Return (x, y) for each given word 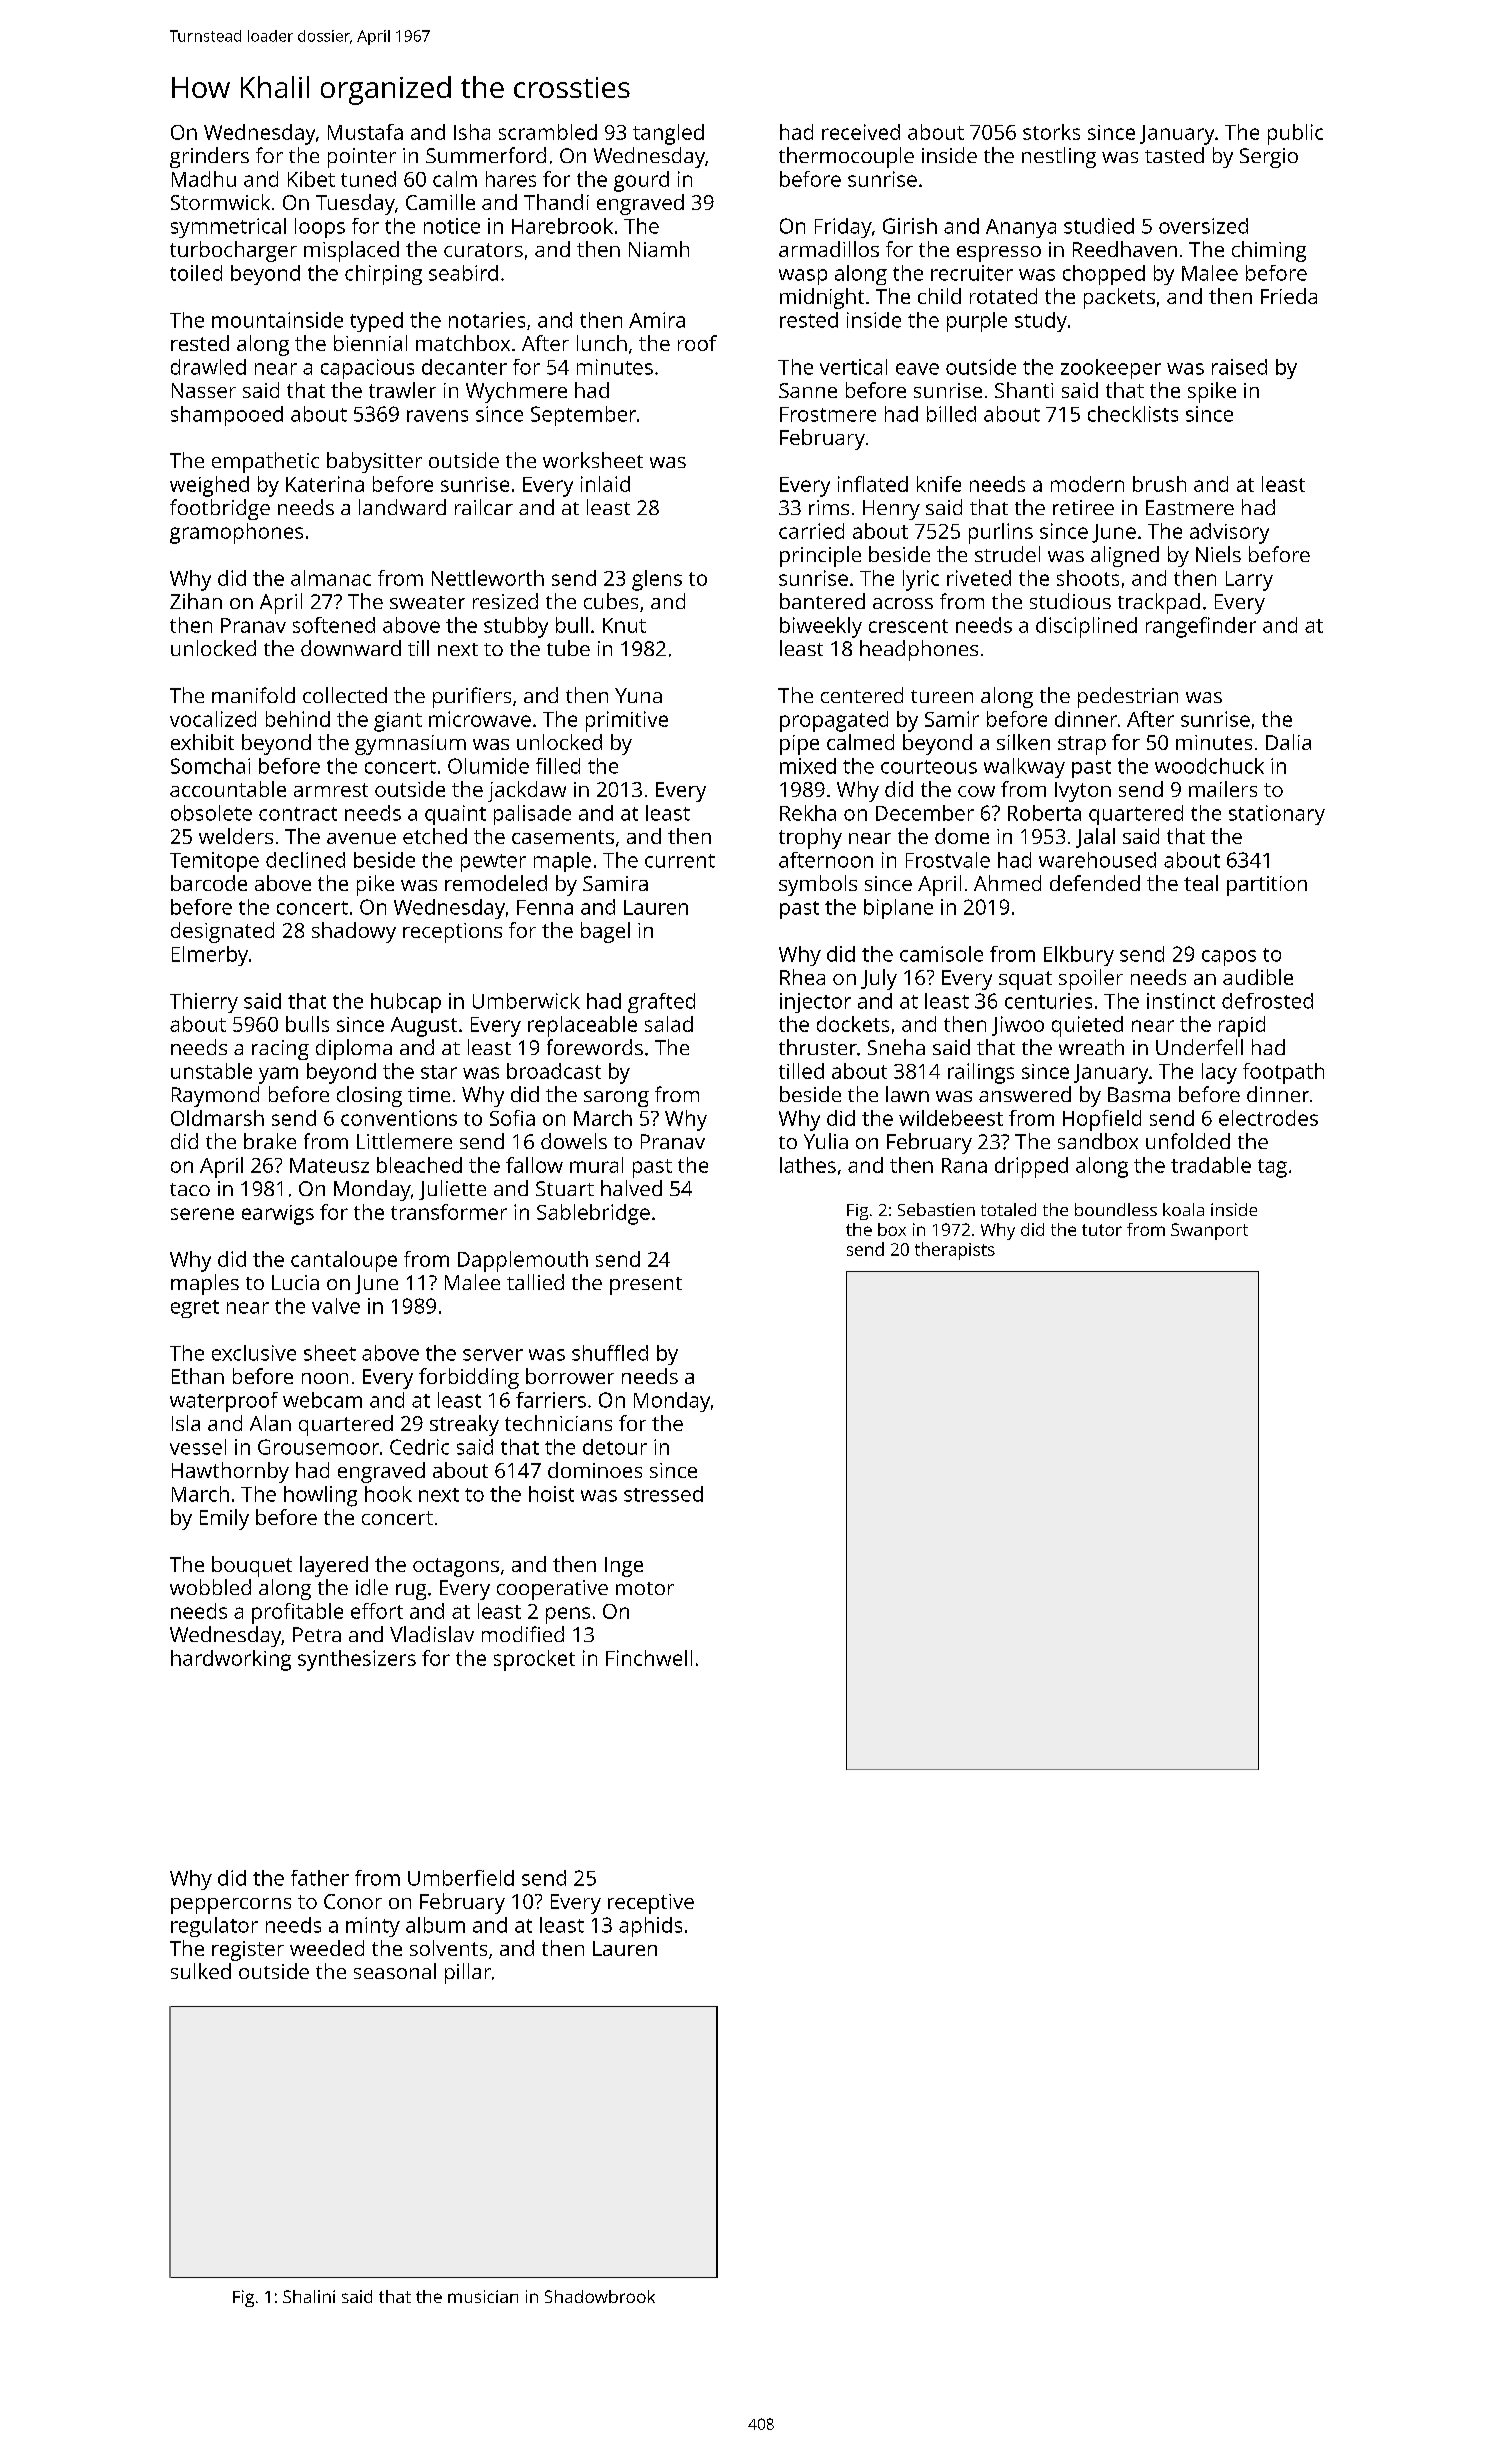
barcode (209, 883)
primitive (627, 721)
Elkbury (1079, 956)
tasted (1174, 155)
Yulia (826, 1141)
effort (377, 1611)
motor (645, 1588)
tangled (668, 134)
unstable (211, 1071)
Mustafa (365, 132)
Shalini (309, 2296)
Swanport (1209, 1231)
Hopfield (1102, 1120)
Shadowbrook (600, 2296)
